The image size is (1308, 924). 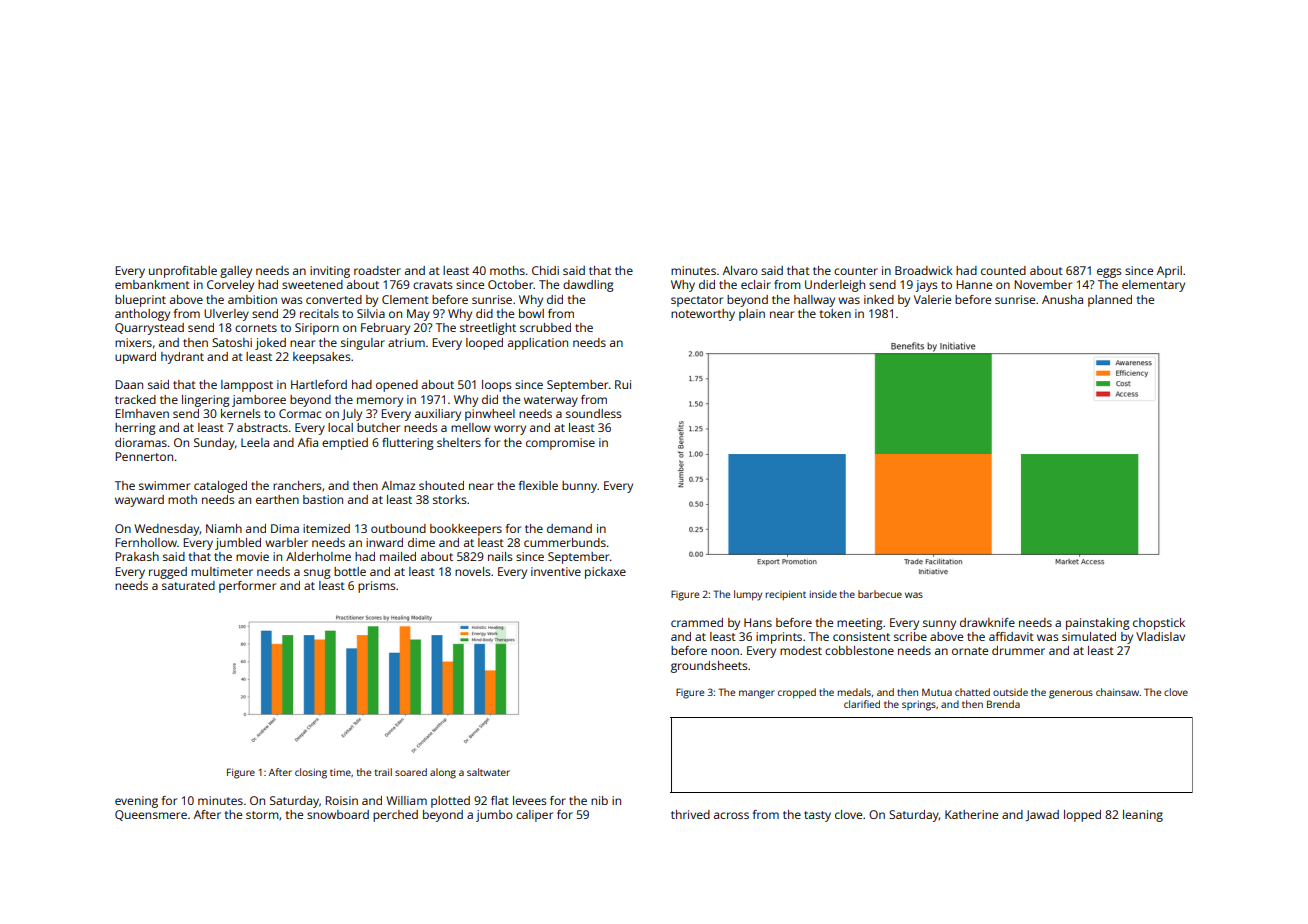 What do you see at coordinates (971, 814) in the document?
I see `Katherine` at bounding box center [971, 814].
